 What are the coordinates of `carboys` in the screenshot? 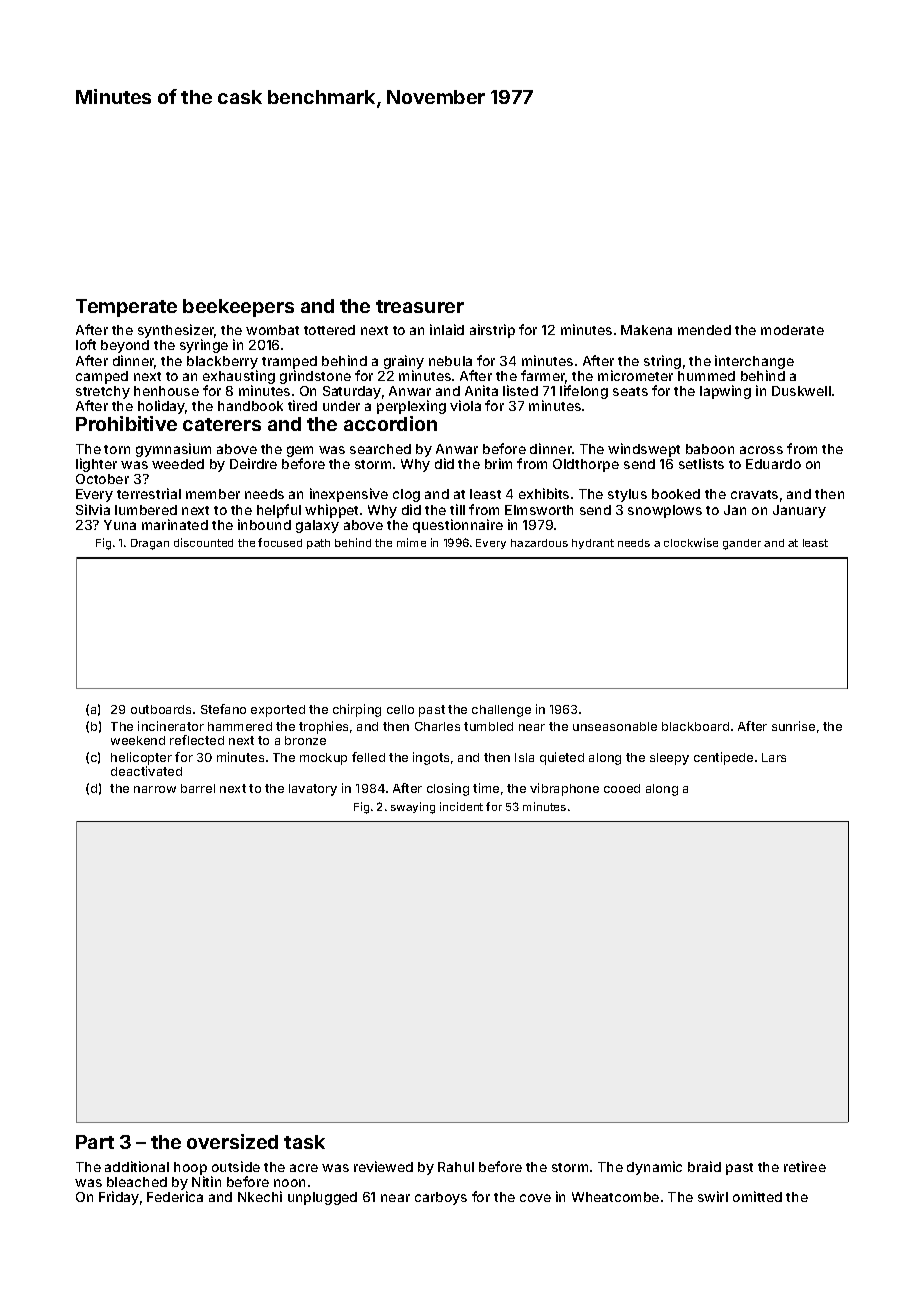 It's located at (441, 1198).
